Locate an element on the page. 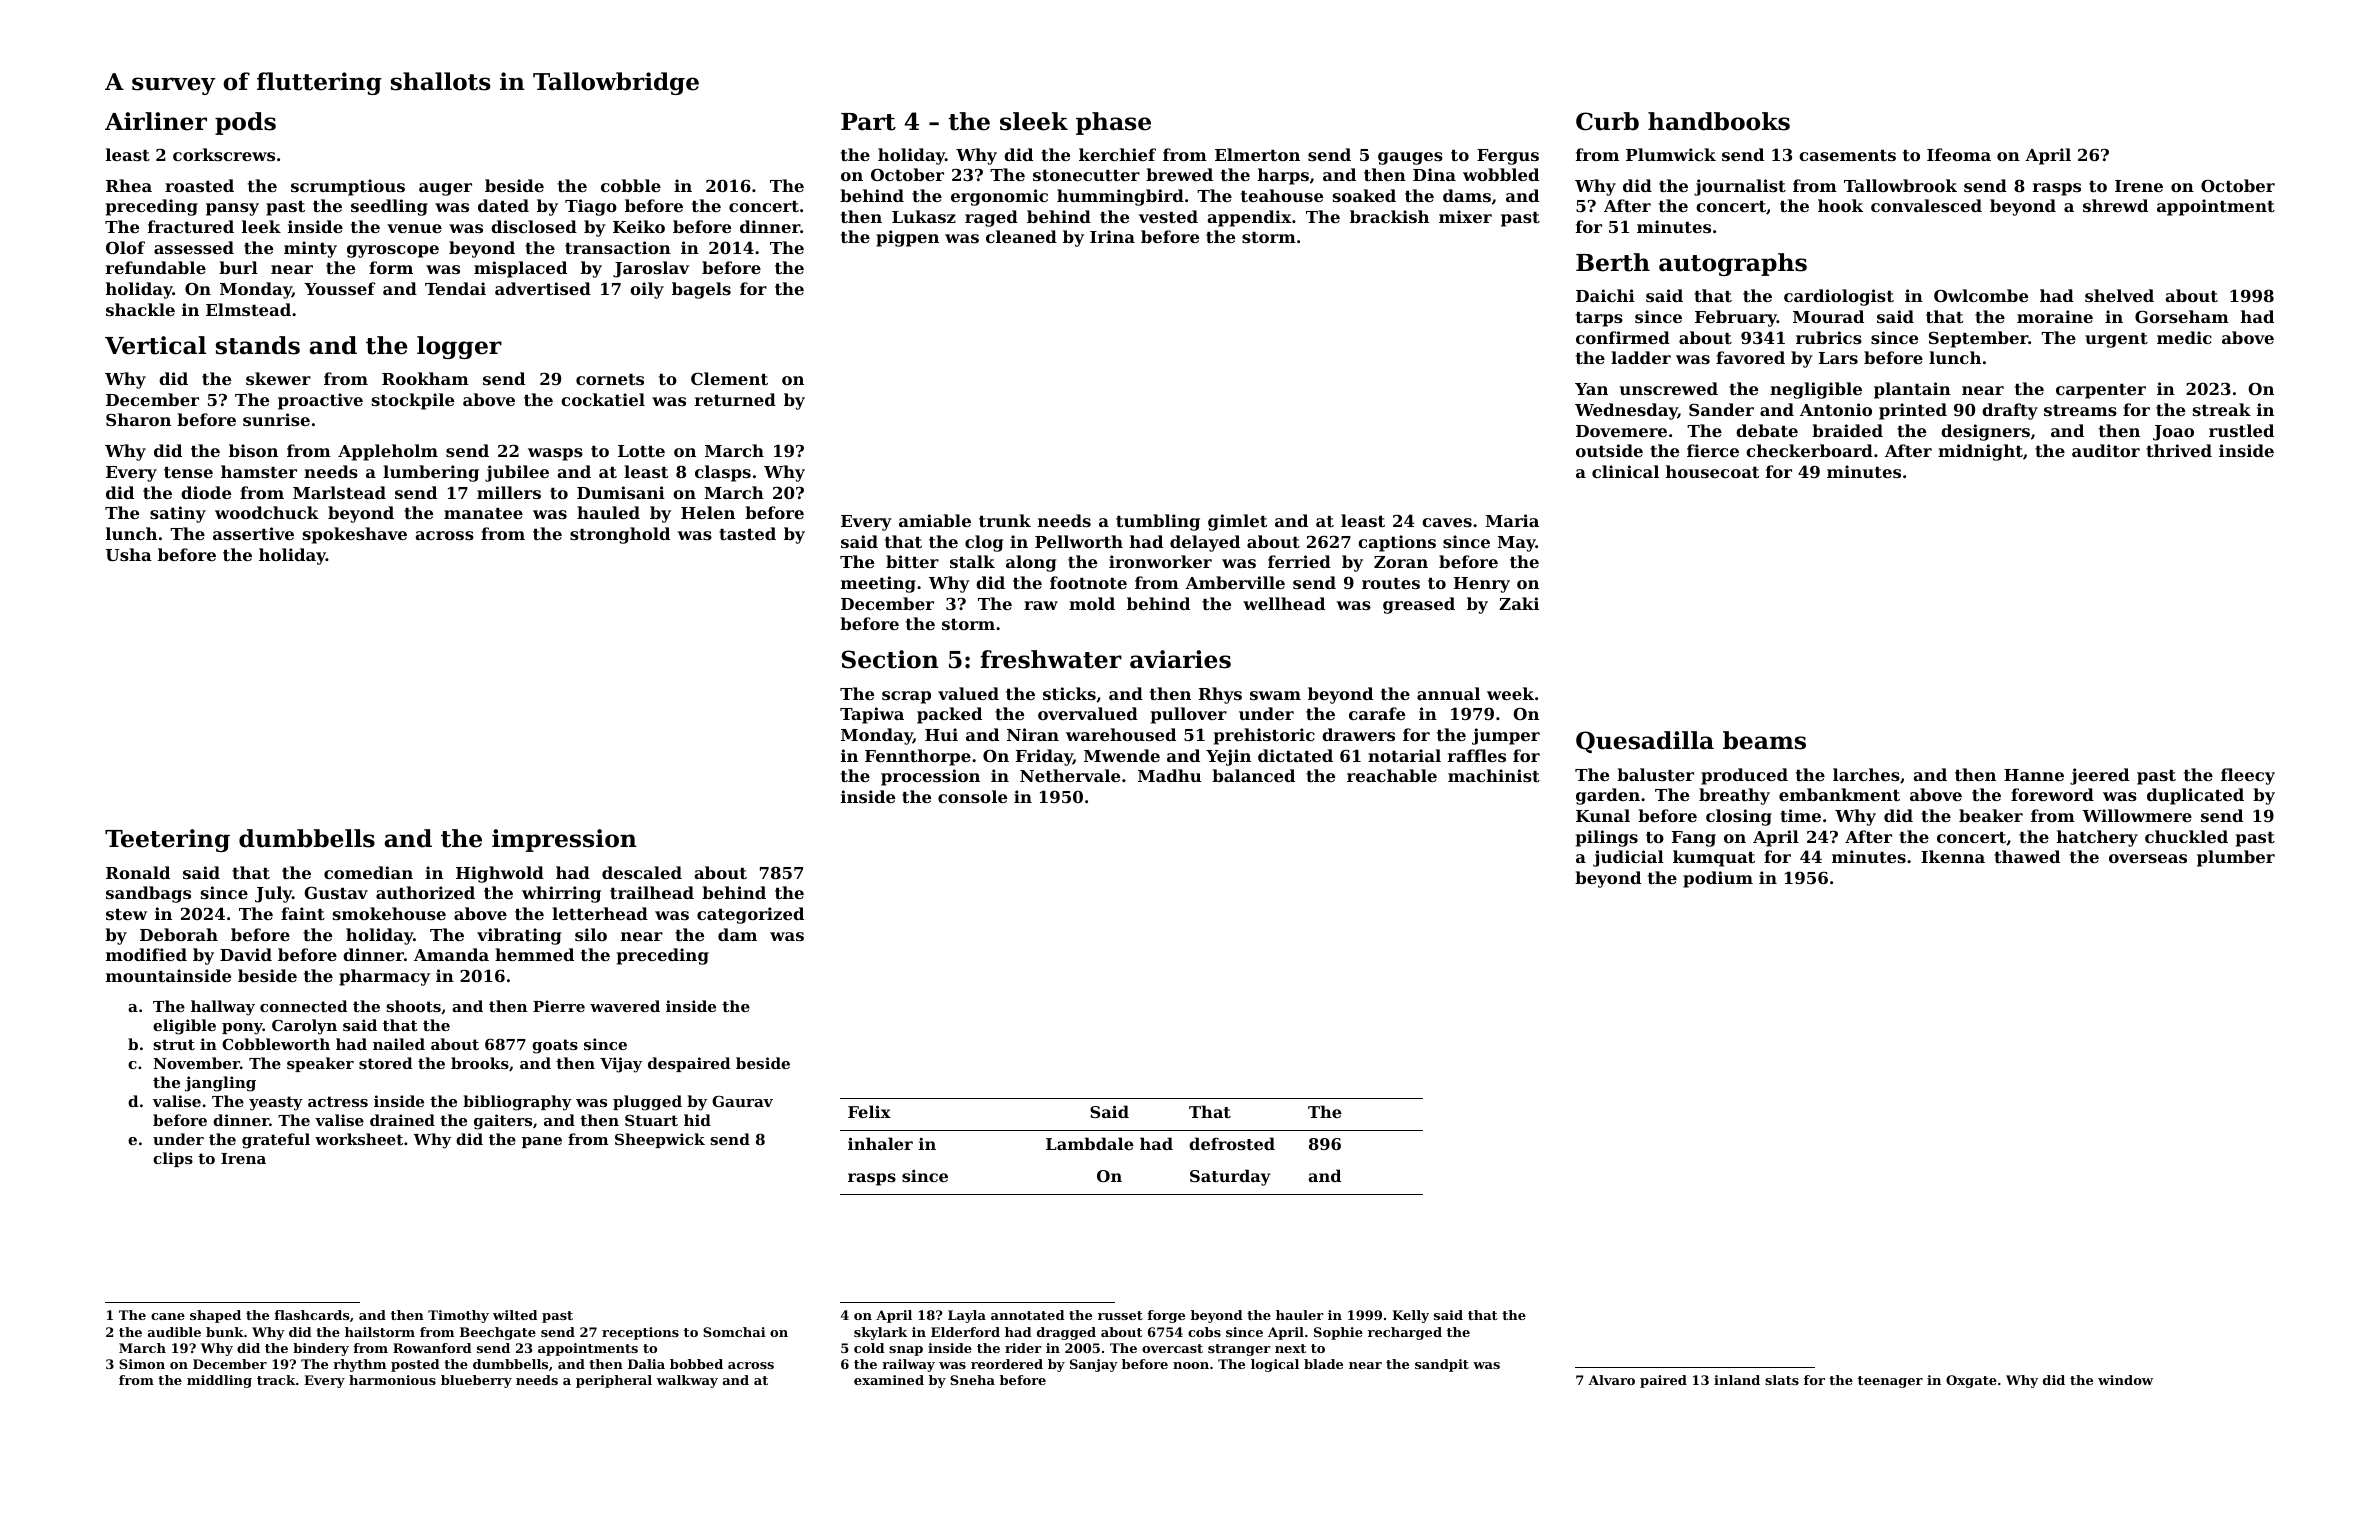 The width and height of the image is (2380, 1540). russet is located at coordinates (1120, 1315).
